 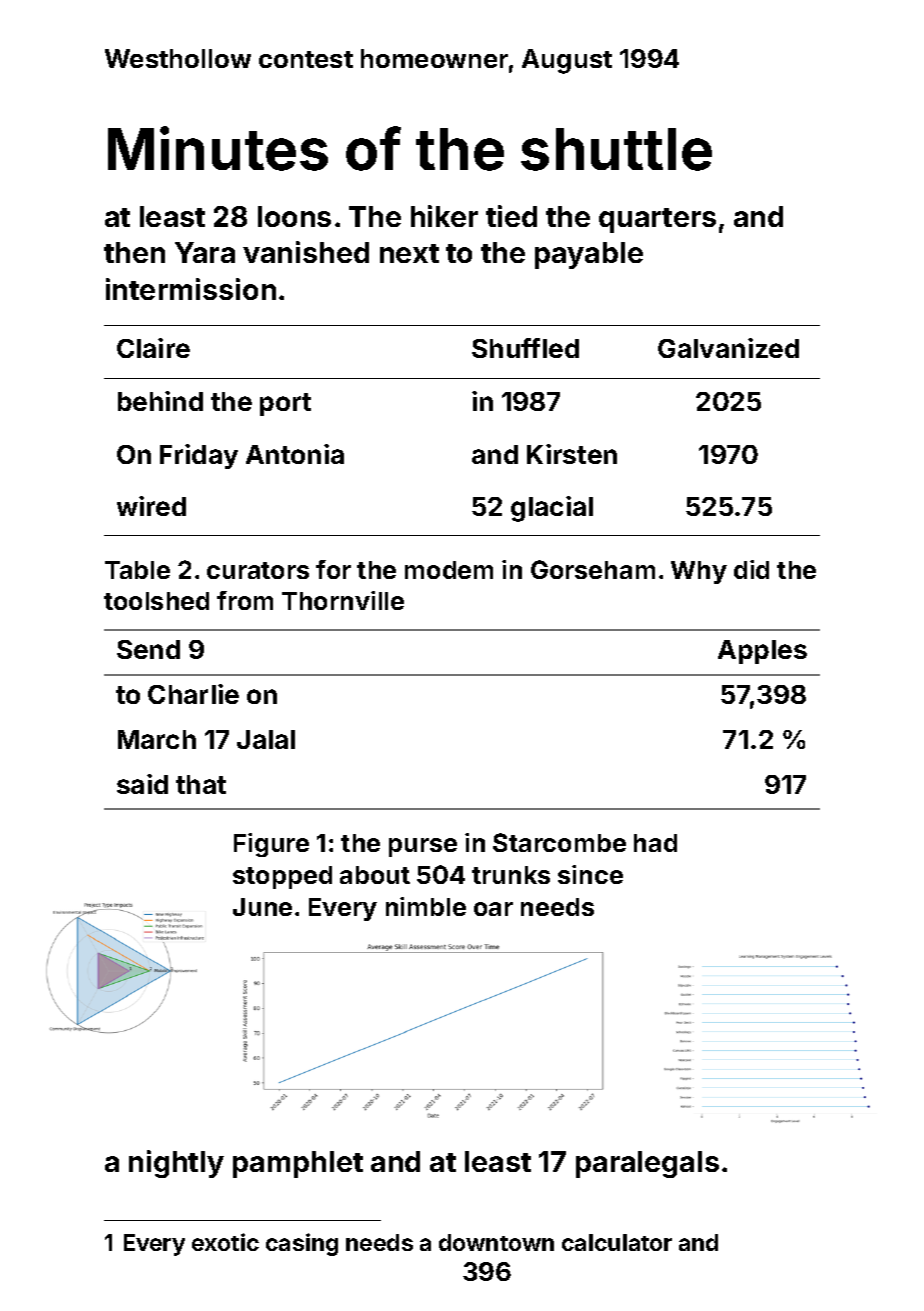 What do you see at coordinates (589, 255) in the page?
I see `payable` at bounding box center [589, 255].
